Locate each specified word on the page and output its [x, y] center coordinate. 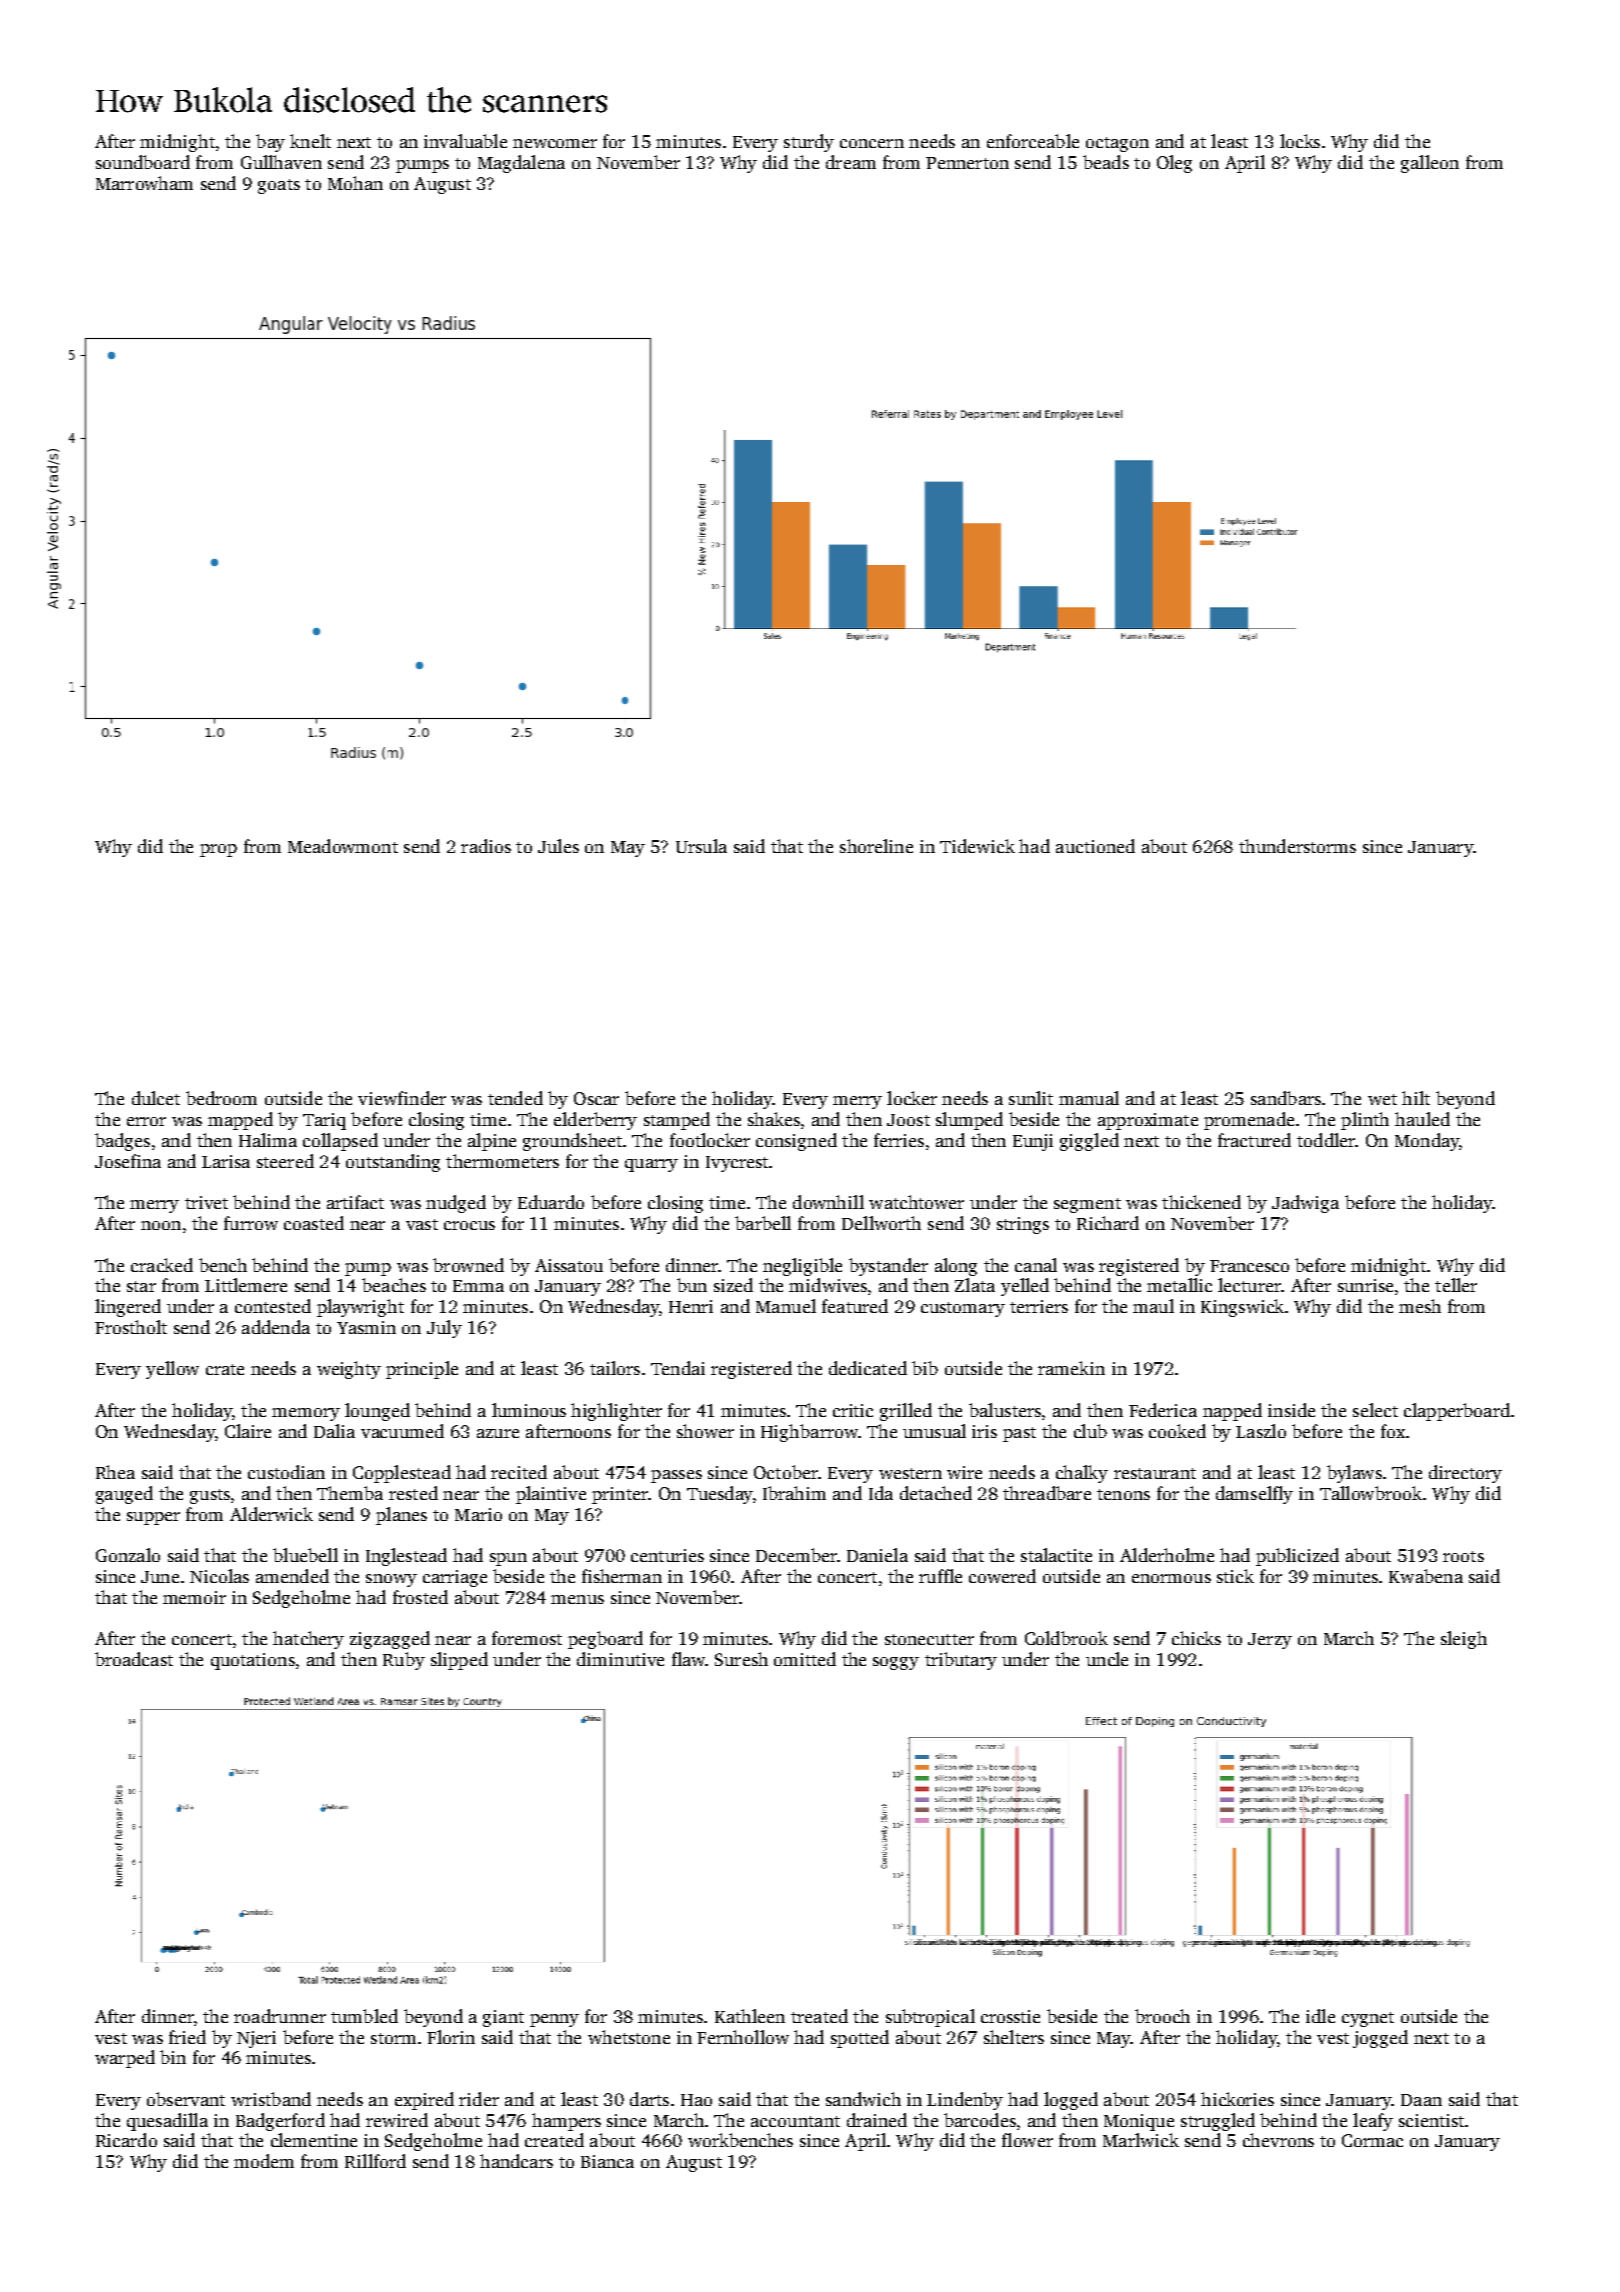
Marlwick [1141, 2140]
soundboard [143, 162]
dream [851, 162]
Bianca [607, 2161]
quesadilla [167, 2122]
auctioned [1095, 846]
